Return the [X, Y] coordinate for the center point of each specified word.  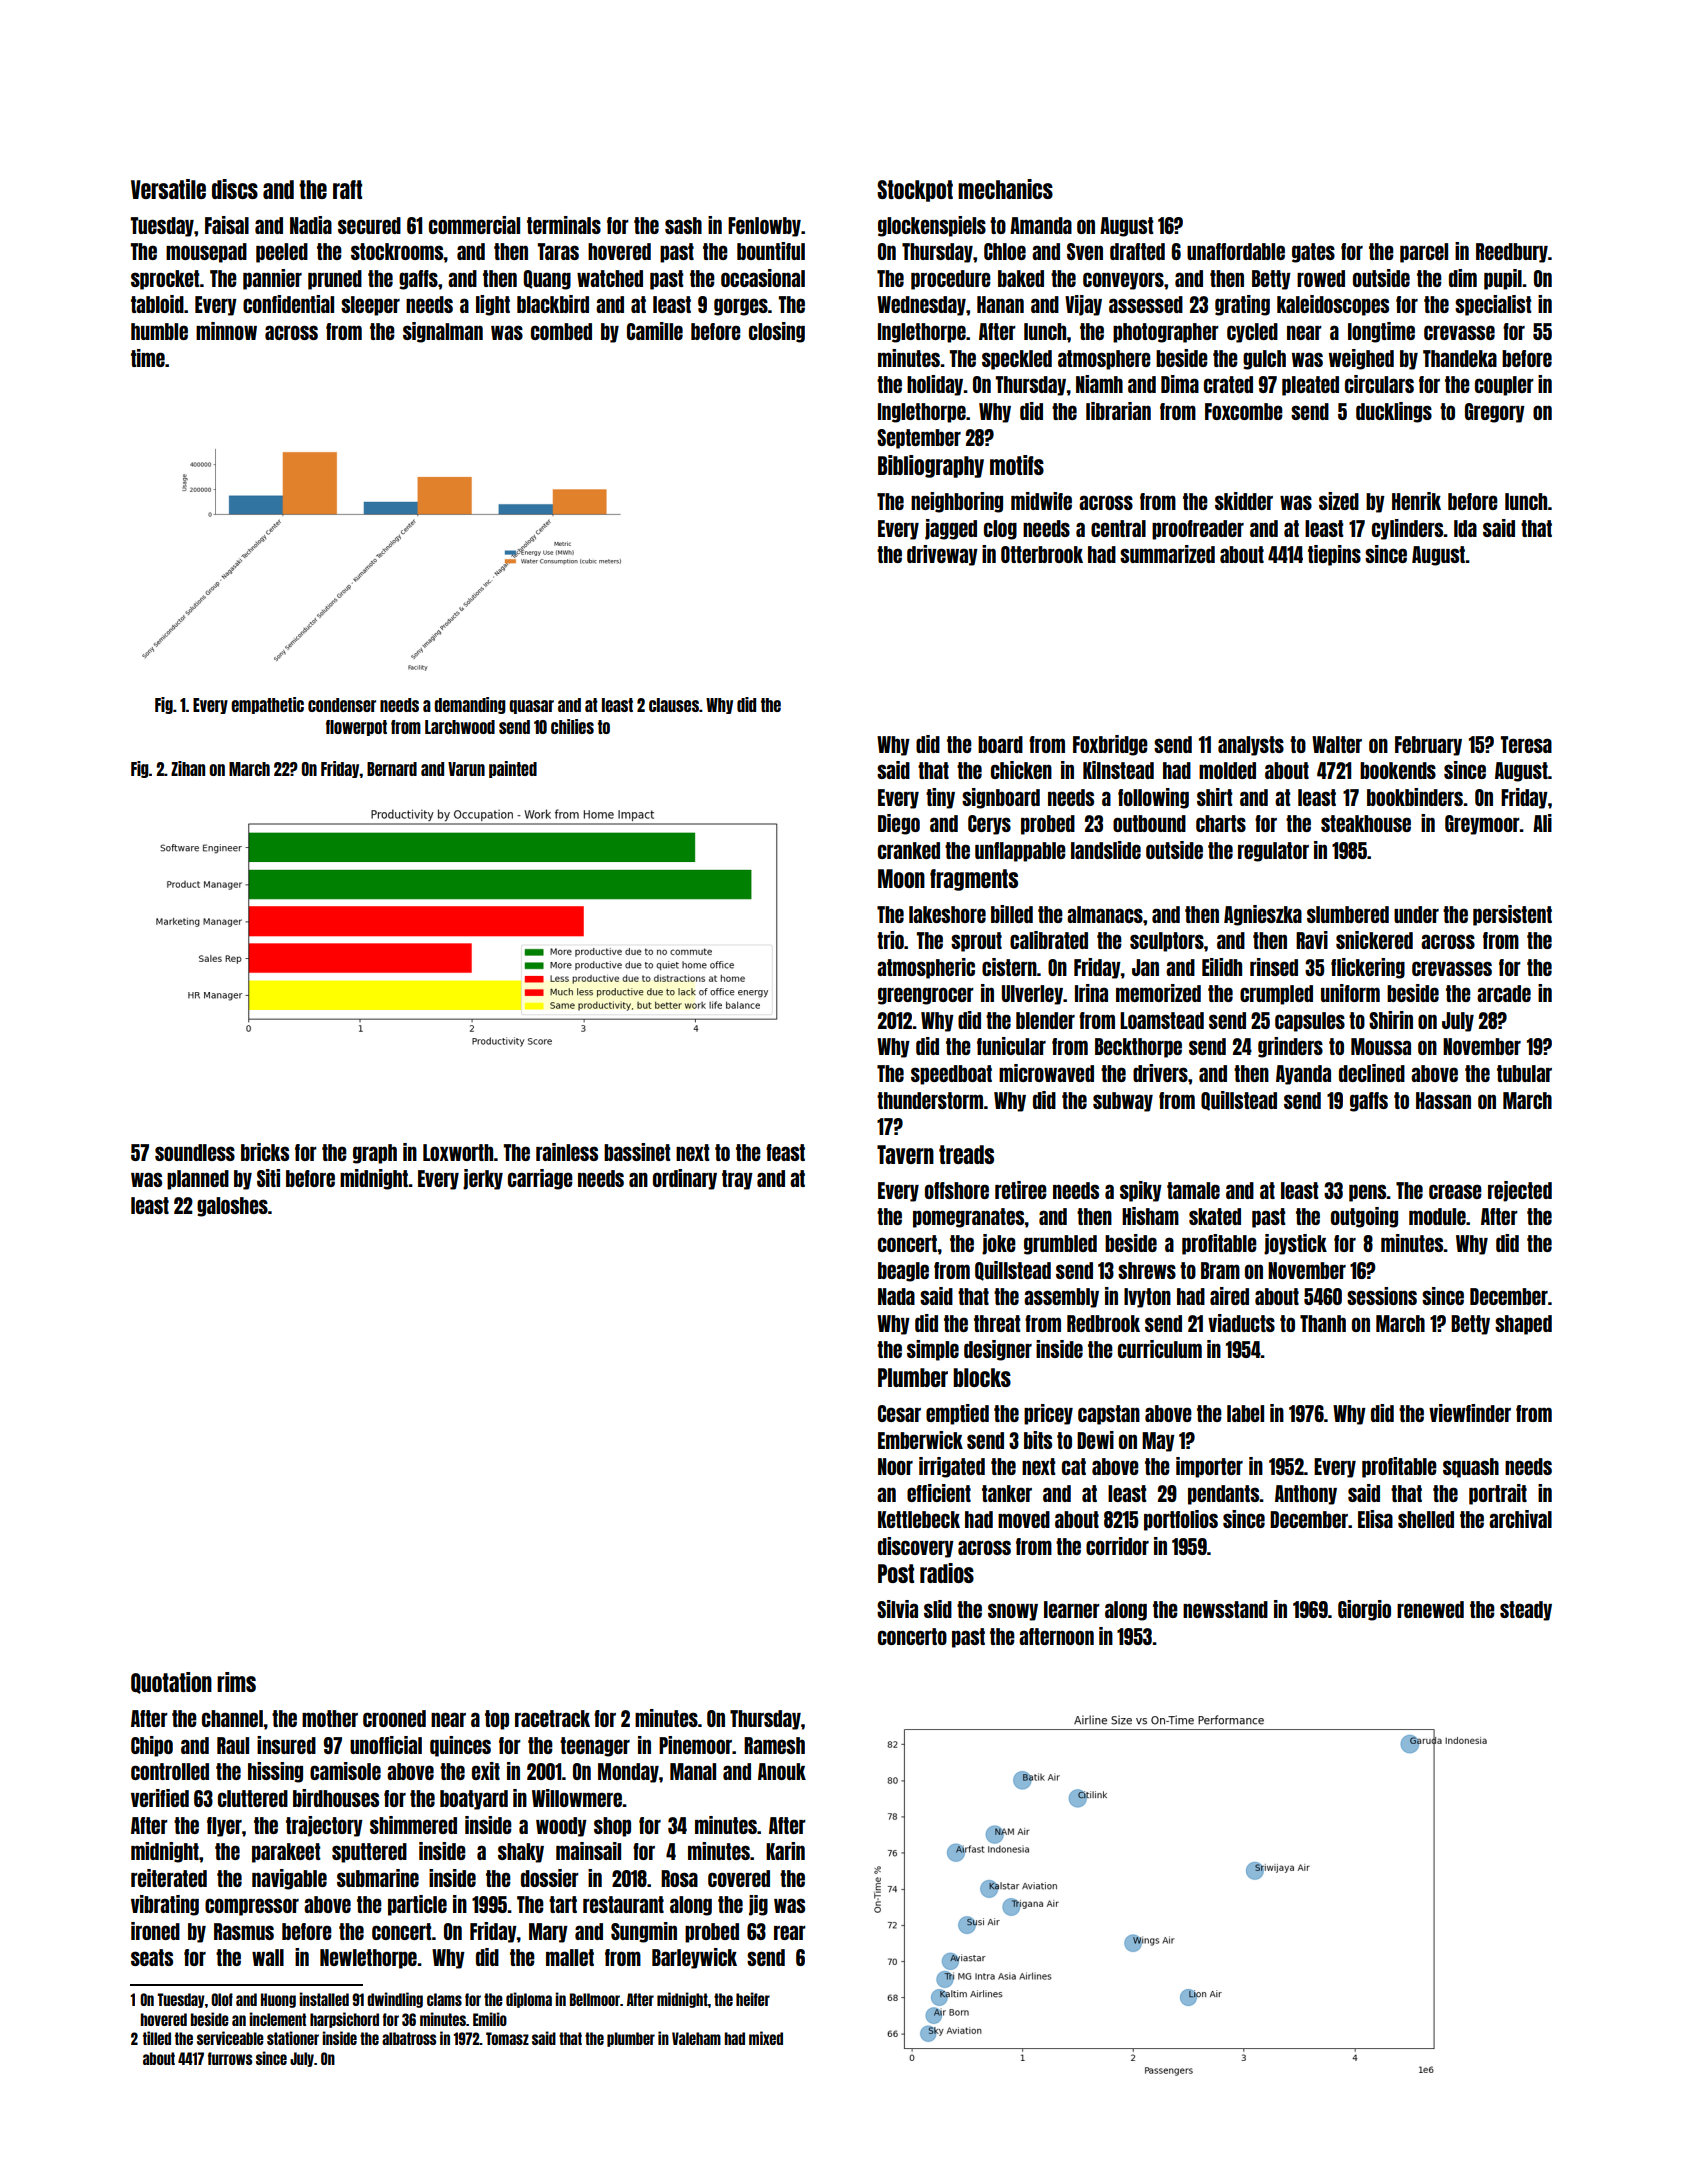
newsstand [1225, 1609]
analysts [1251, 746]
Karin [785, 1851]
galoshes [232, 1207]
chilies [572, 726]
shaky [521, 1853]
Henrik [1416, 501]
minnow [226, 331]
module [1437, 1216]
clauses [674, 705]
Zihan [188, 768]
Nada [896, 1296]
